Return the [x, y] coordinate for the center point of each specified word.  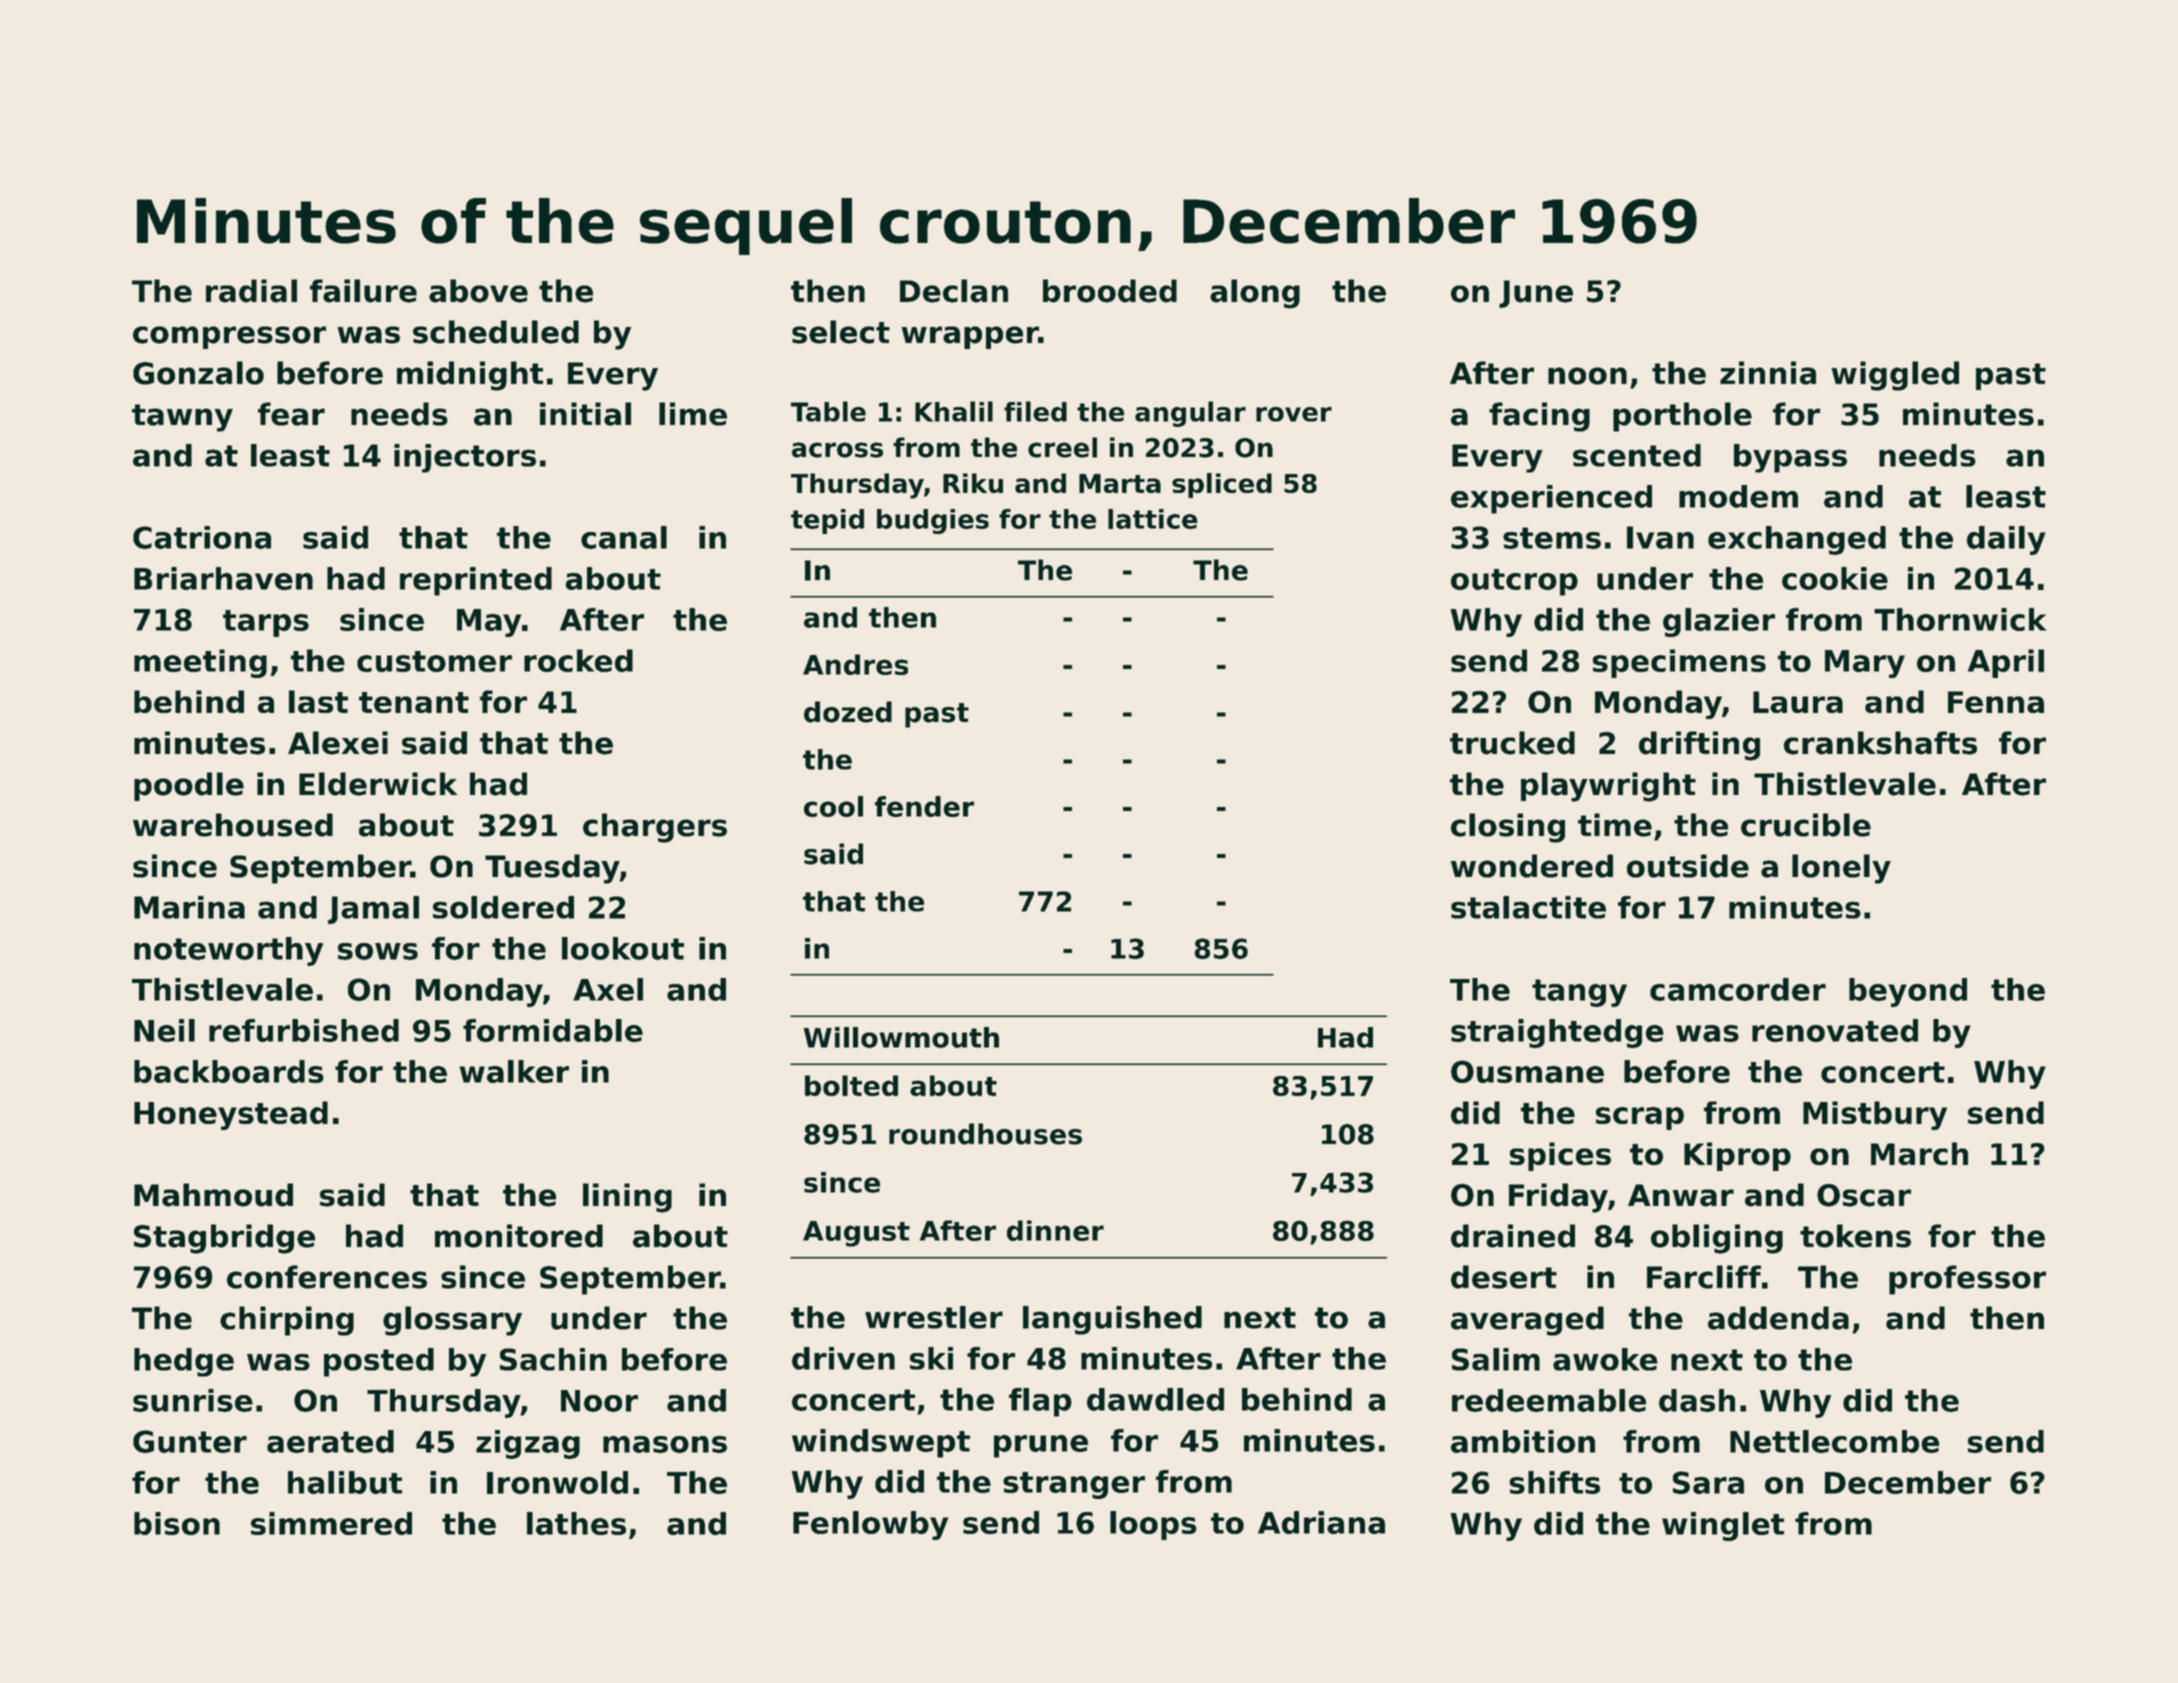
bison [177, 1523]
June [1536, 294]
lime [693, 414]
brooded [1110, 291]
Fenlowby [870, 1525]
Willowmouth [901, 1037]
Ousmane [1527, 1071]
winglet [1723, 1526]
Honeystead [231, 1115]
